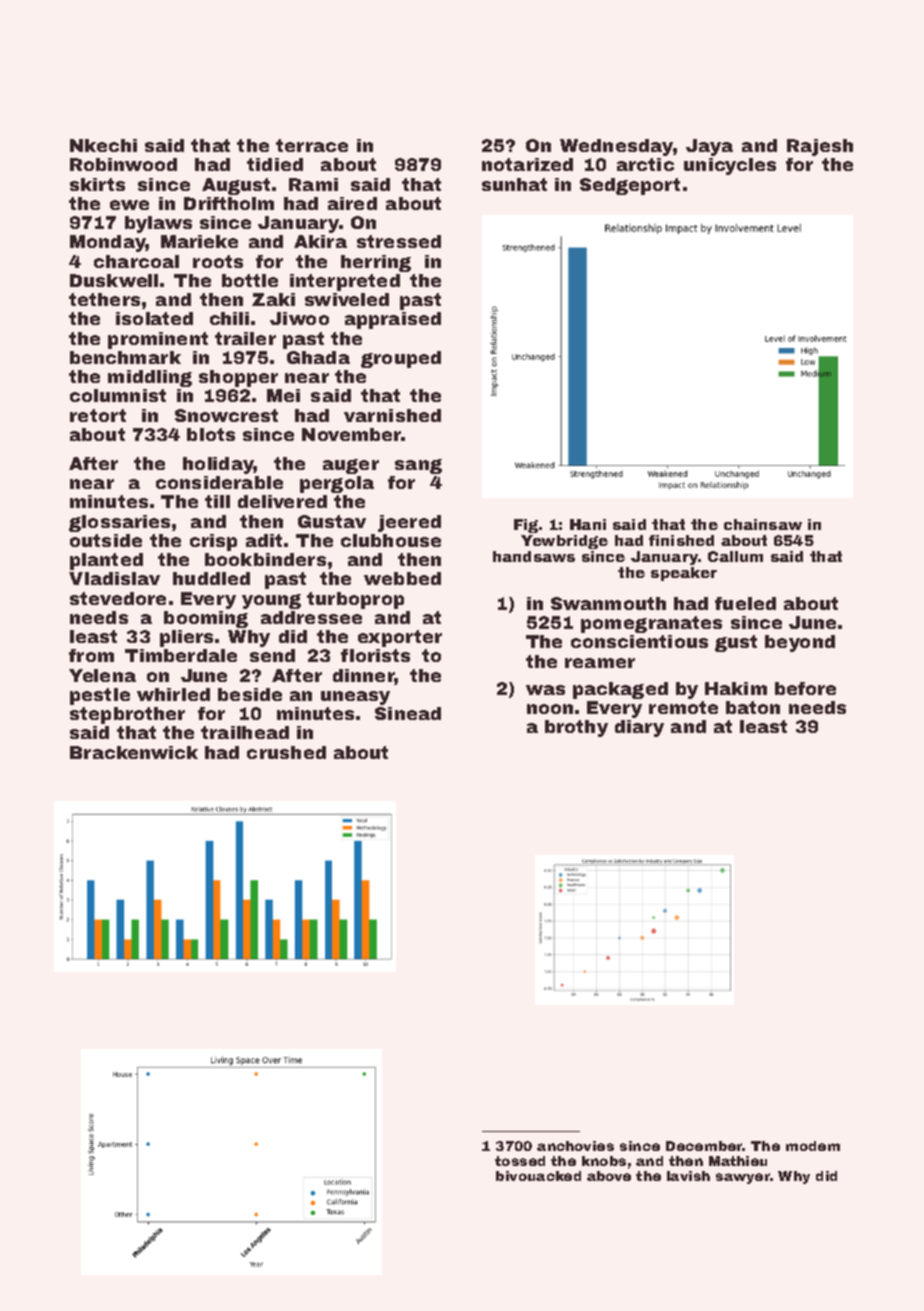 The height and width of the screenshot is (1311, 924). What do you see at coordinates (520, 1161) in the screenshot?
I see `tossed` at bounding box center [520, 1161].
